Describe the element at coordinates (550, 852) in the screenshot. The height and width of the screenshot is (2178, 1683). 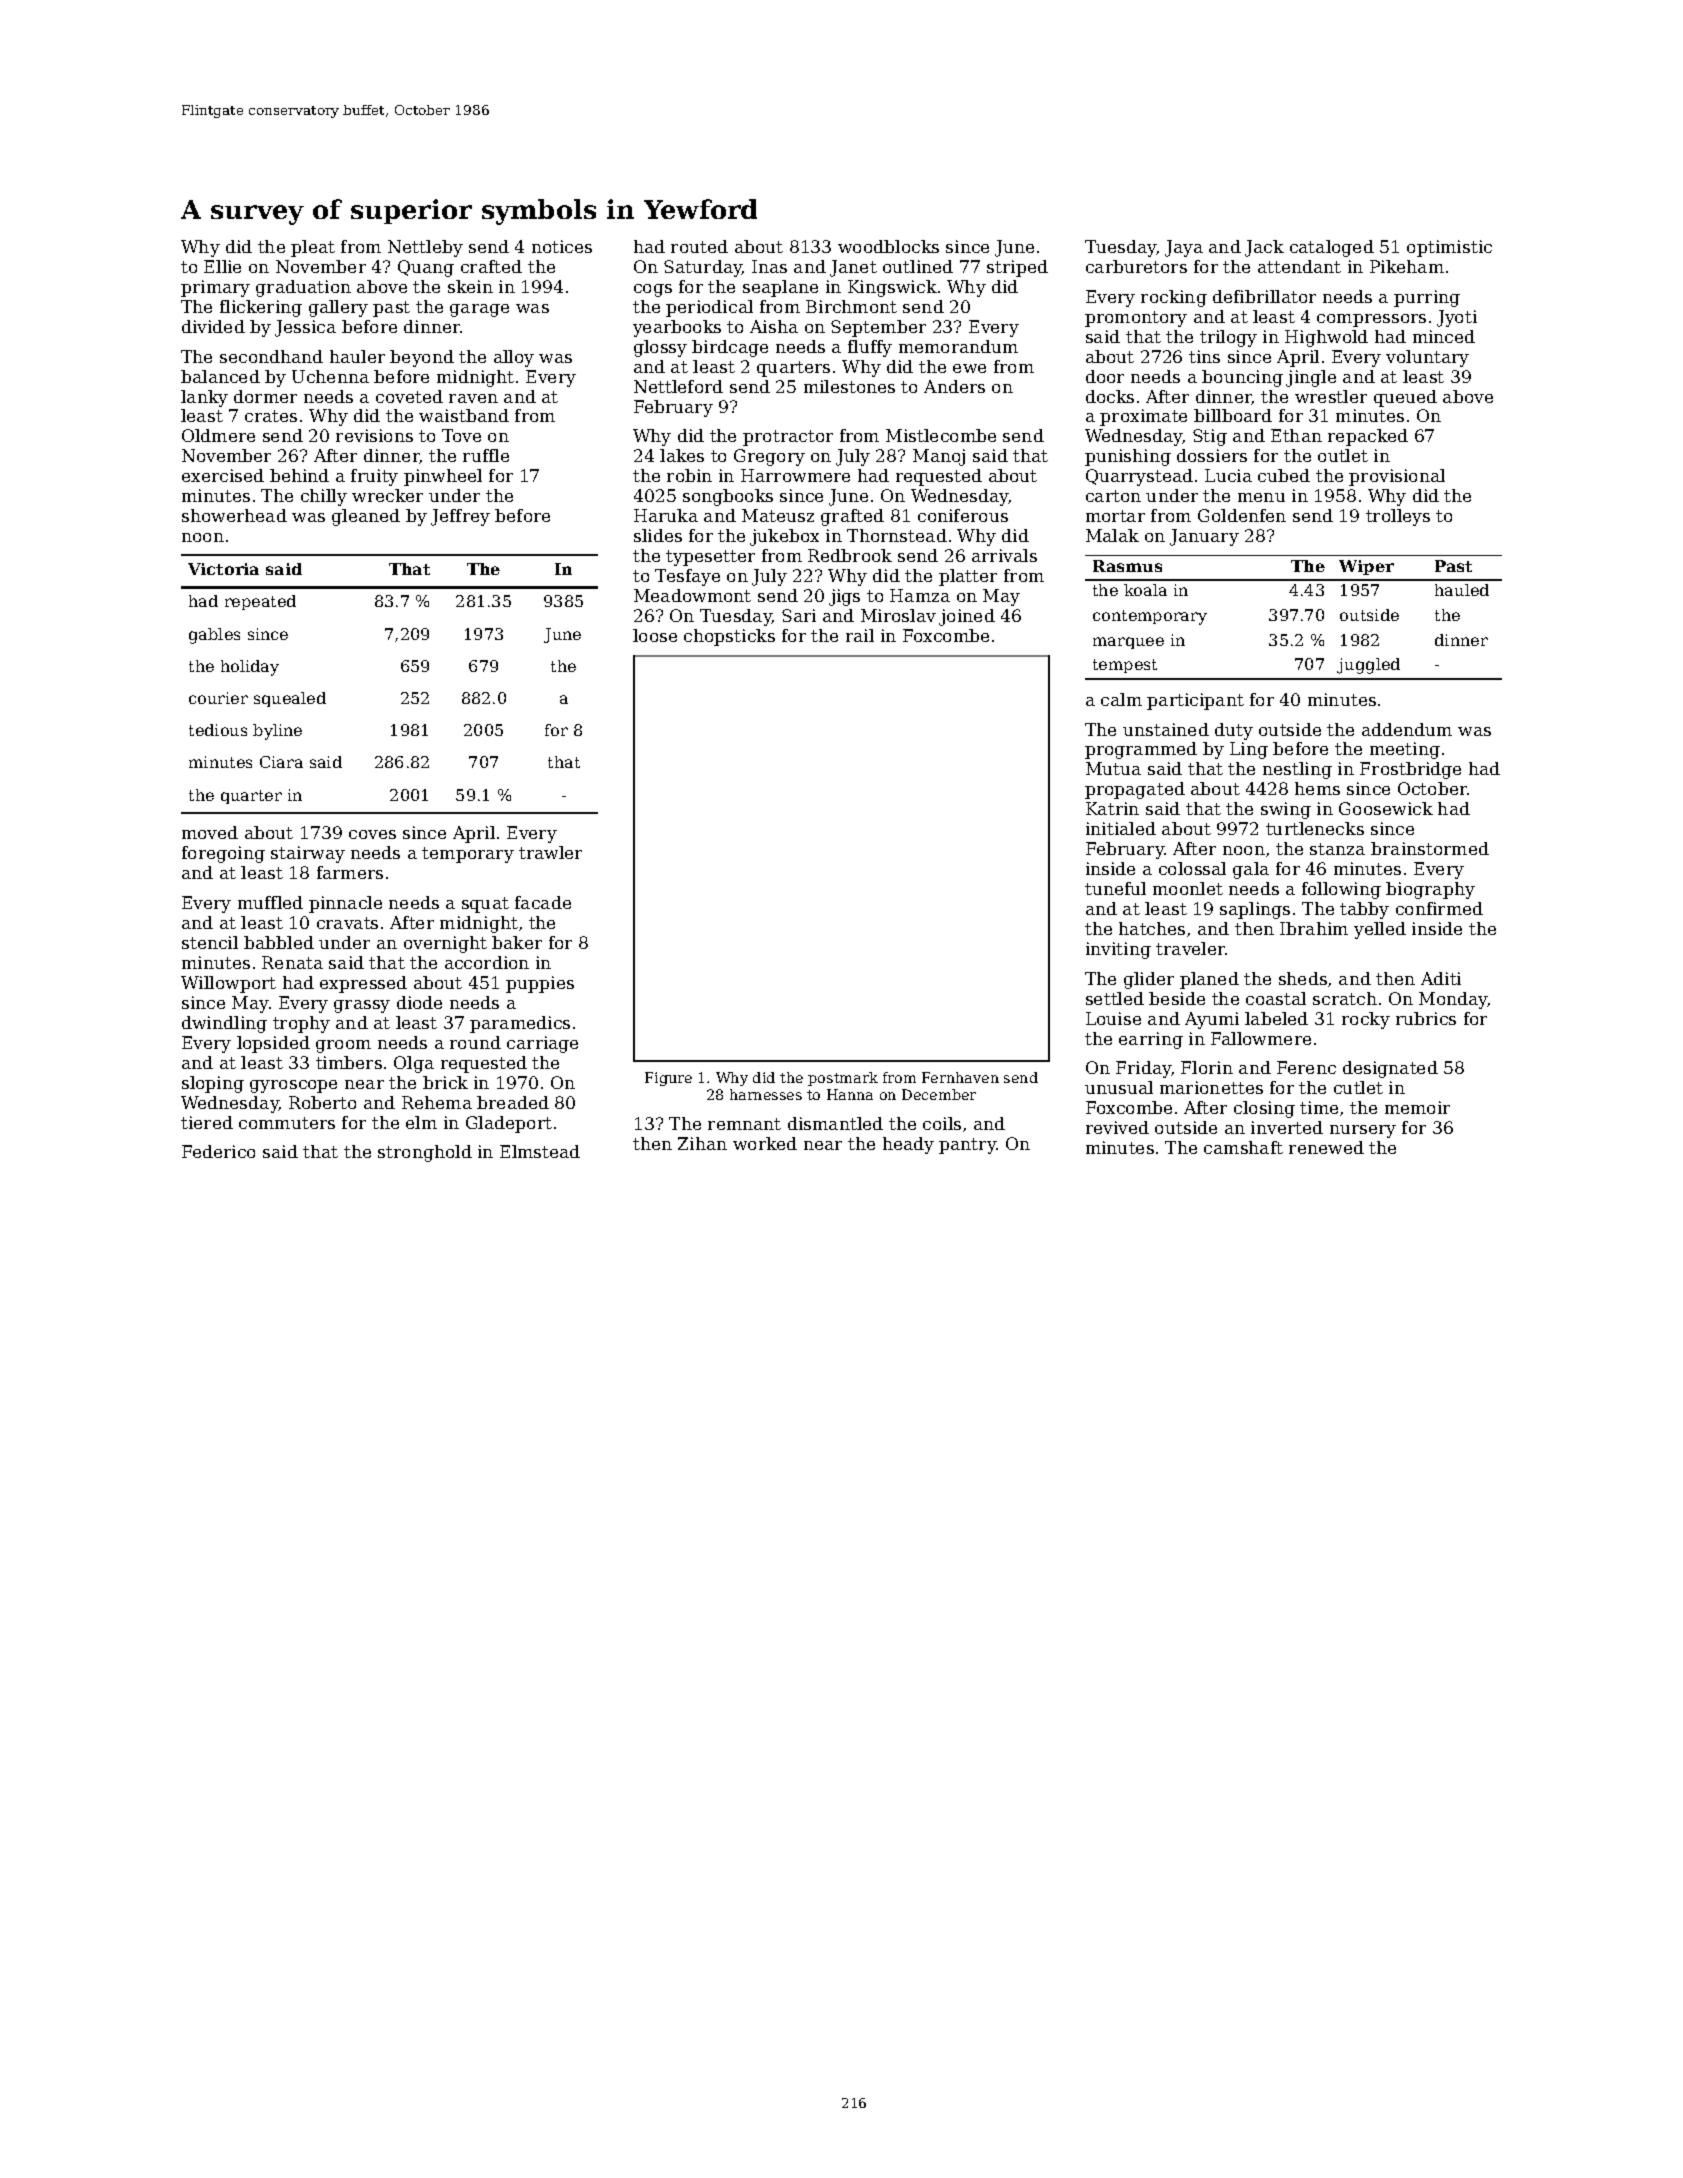
I see `trawler` at that location.
